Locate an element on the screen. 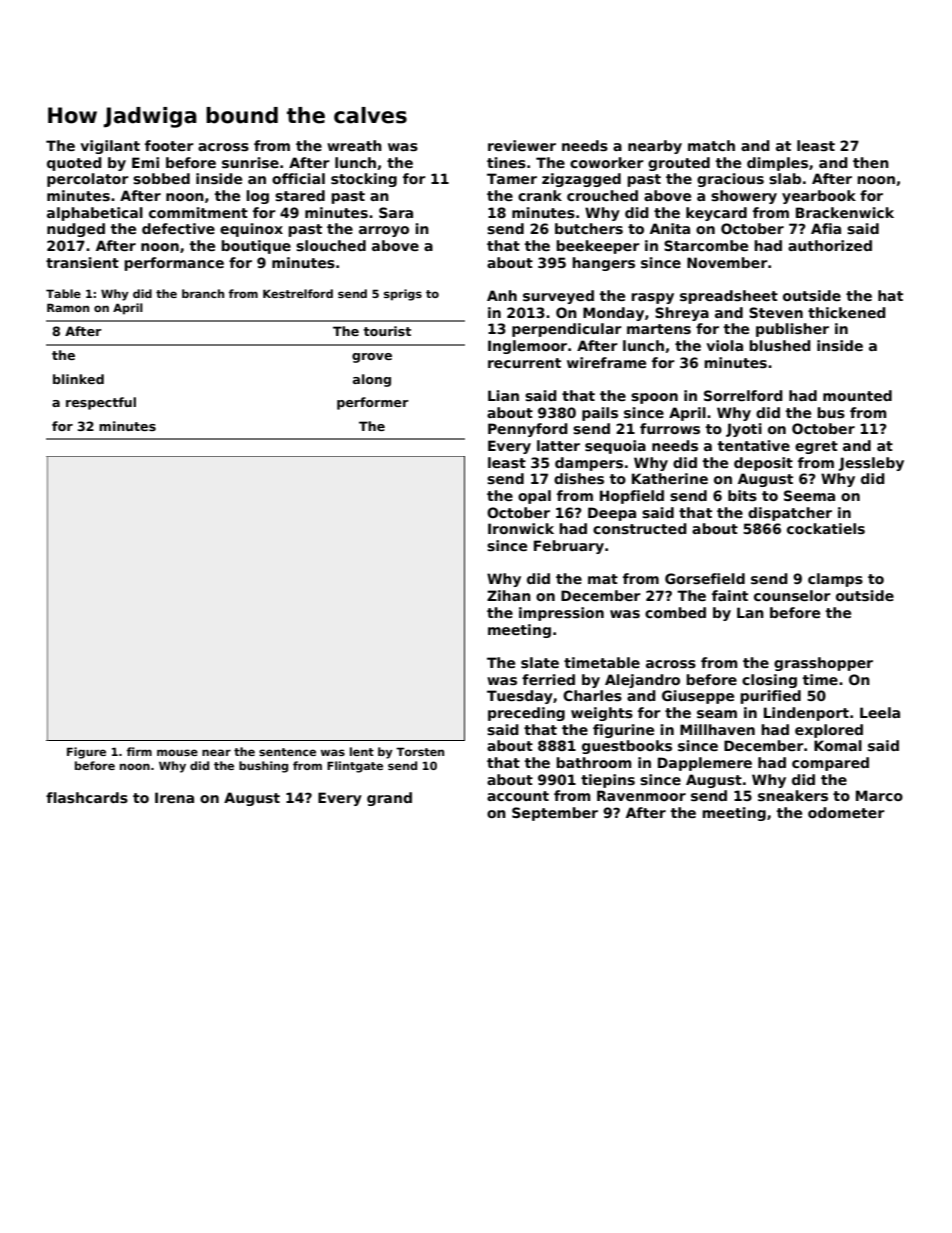 The height and width of the screenshot is (1233, 952). sentence is located at coordinates (287, 752).
